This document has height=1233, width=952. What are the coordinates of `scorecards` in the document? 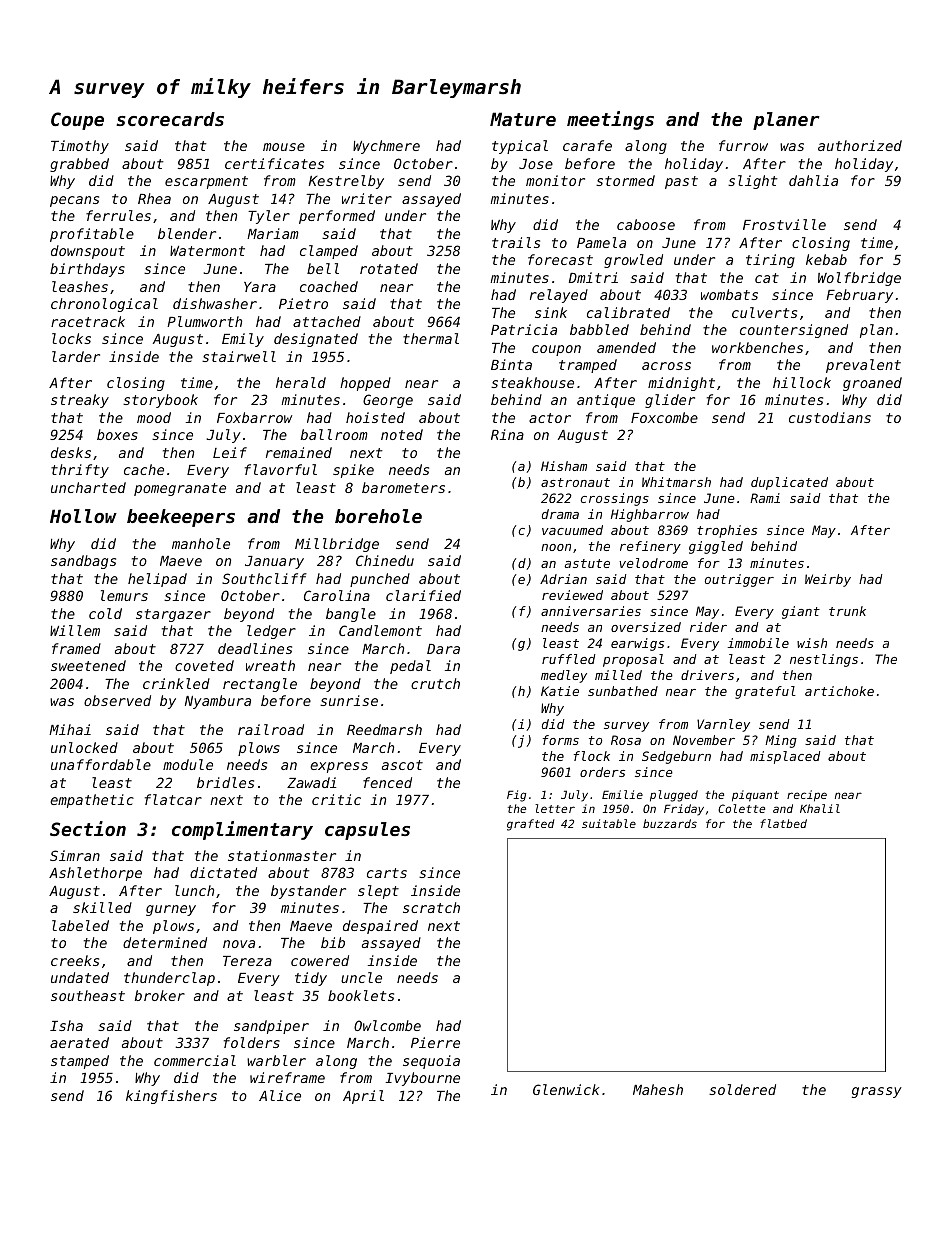 It's located at (170, 119).
